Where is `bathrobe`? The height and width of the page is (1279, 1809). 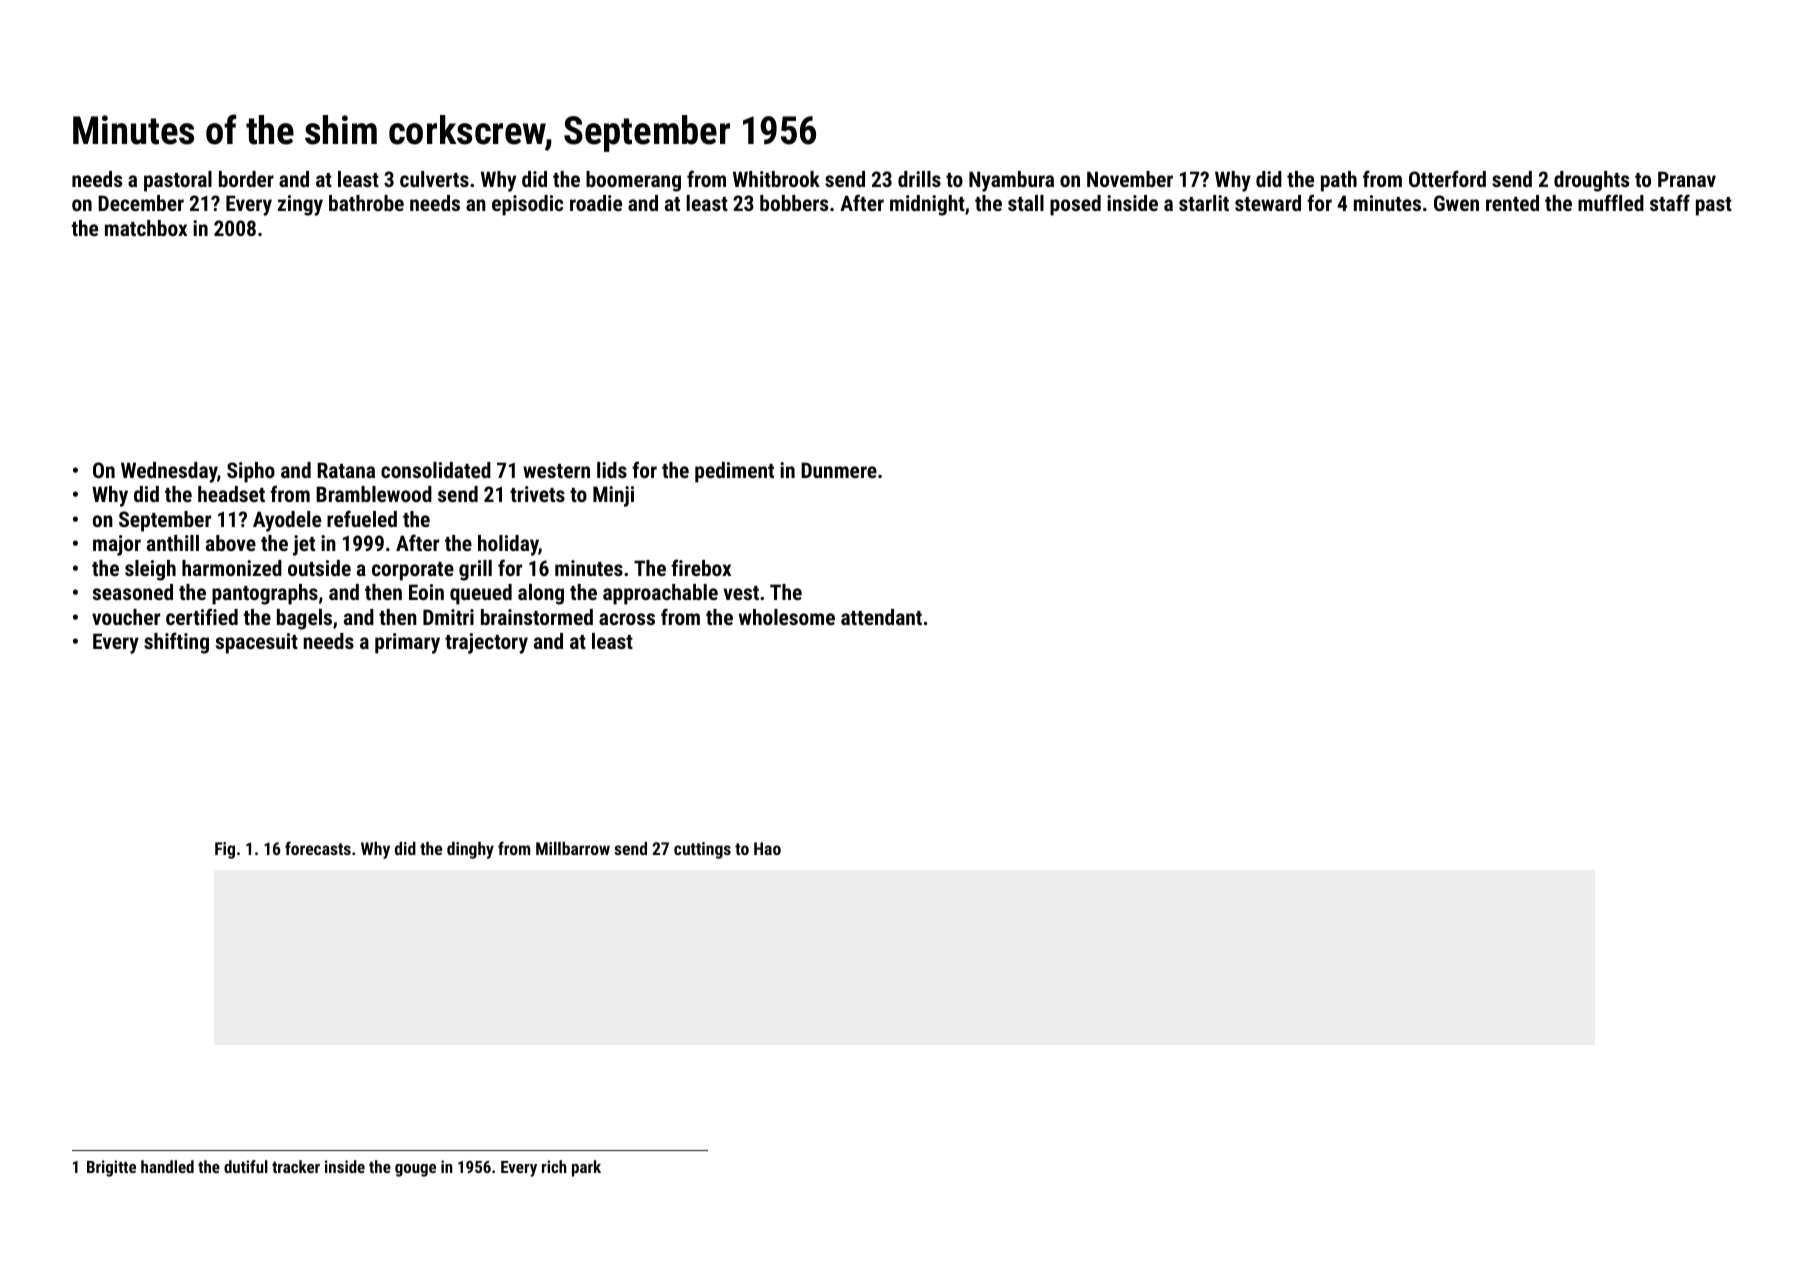
bathrobe is located at coordinates (366, 203).
